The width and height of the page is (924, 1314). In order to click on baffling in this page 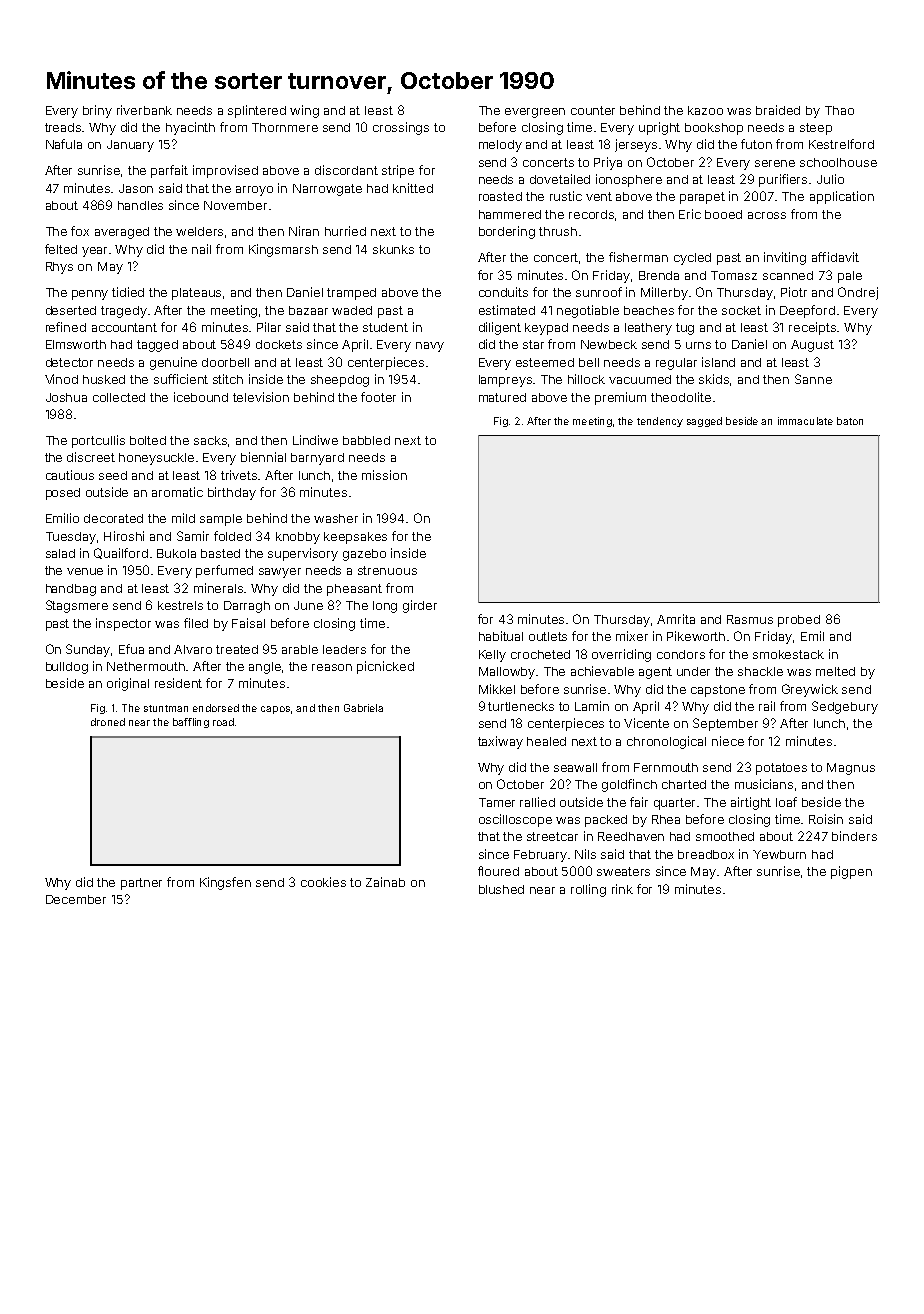, I will do `click(191, 723)`.
